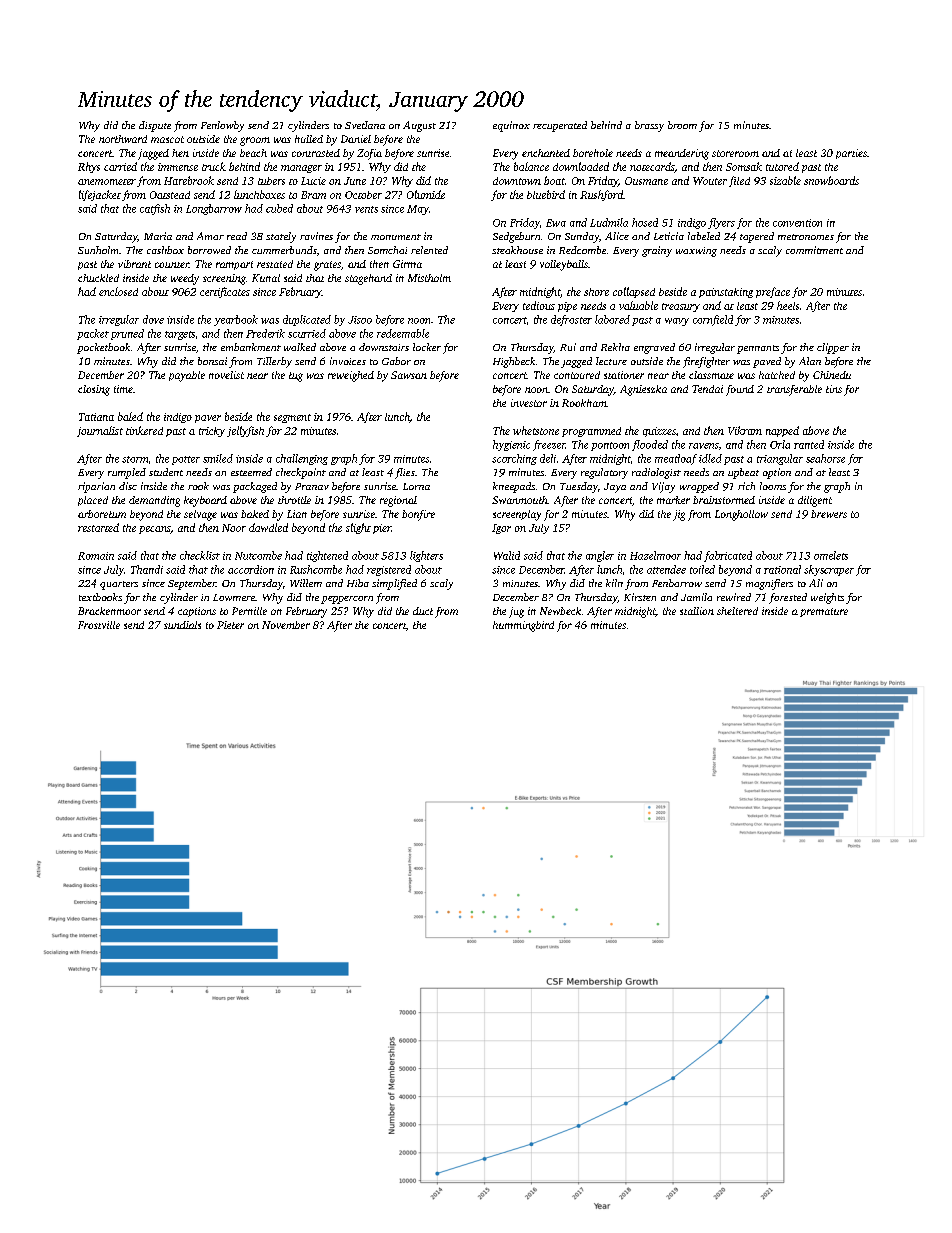  What do you see at coordinates (824, 612) in the screenshot?
I see `premature` at bounding box center [824, 612].
